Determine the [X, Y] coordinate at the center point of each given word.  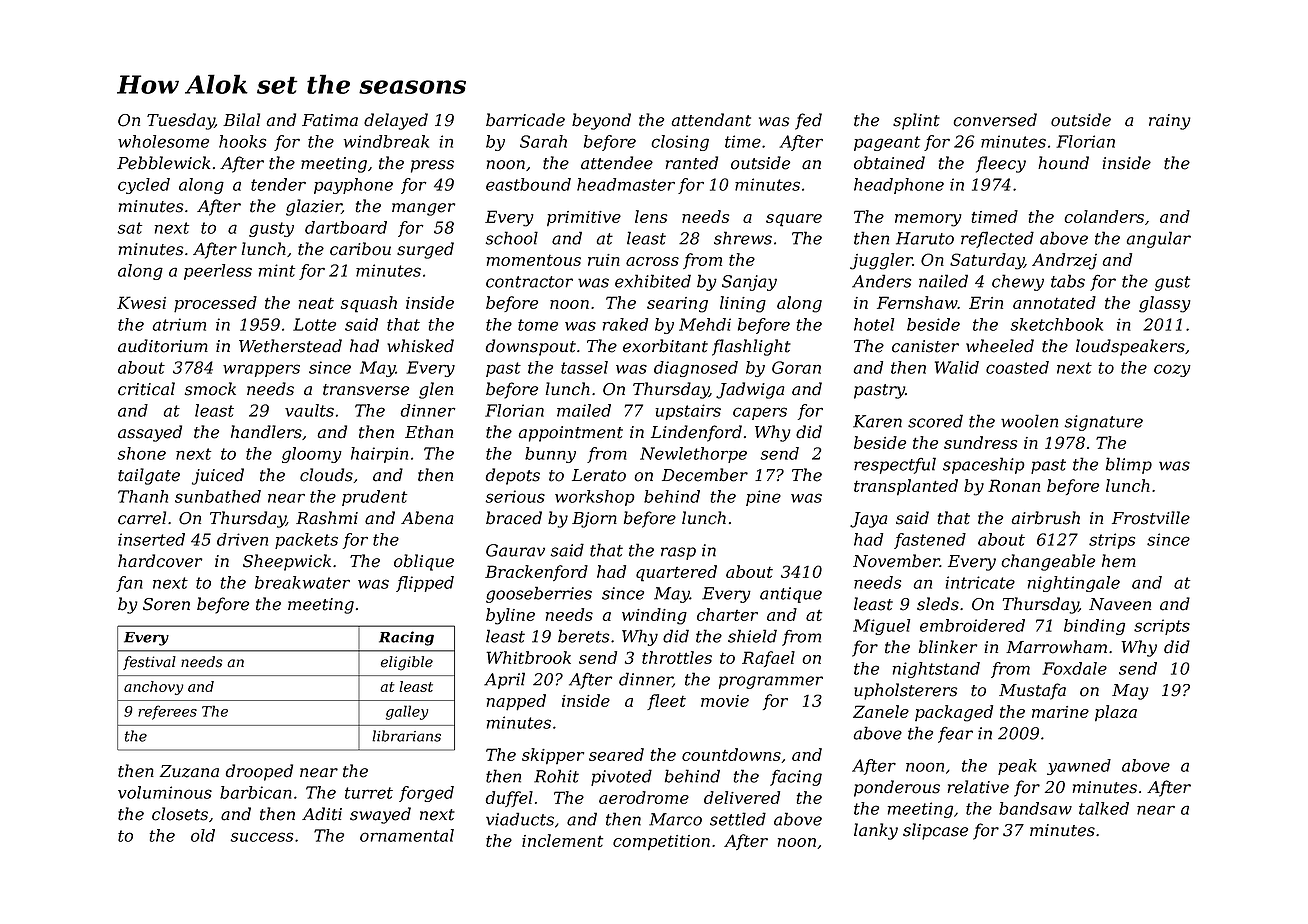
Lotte [314, 324]
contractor [529, 282]
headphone [899, 186]
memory [928, 220]
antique [791, 595]
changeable [1048, 562]
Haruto [925, 238]
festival [149, 663]
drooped [259, 772]
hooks [242, 141]
